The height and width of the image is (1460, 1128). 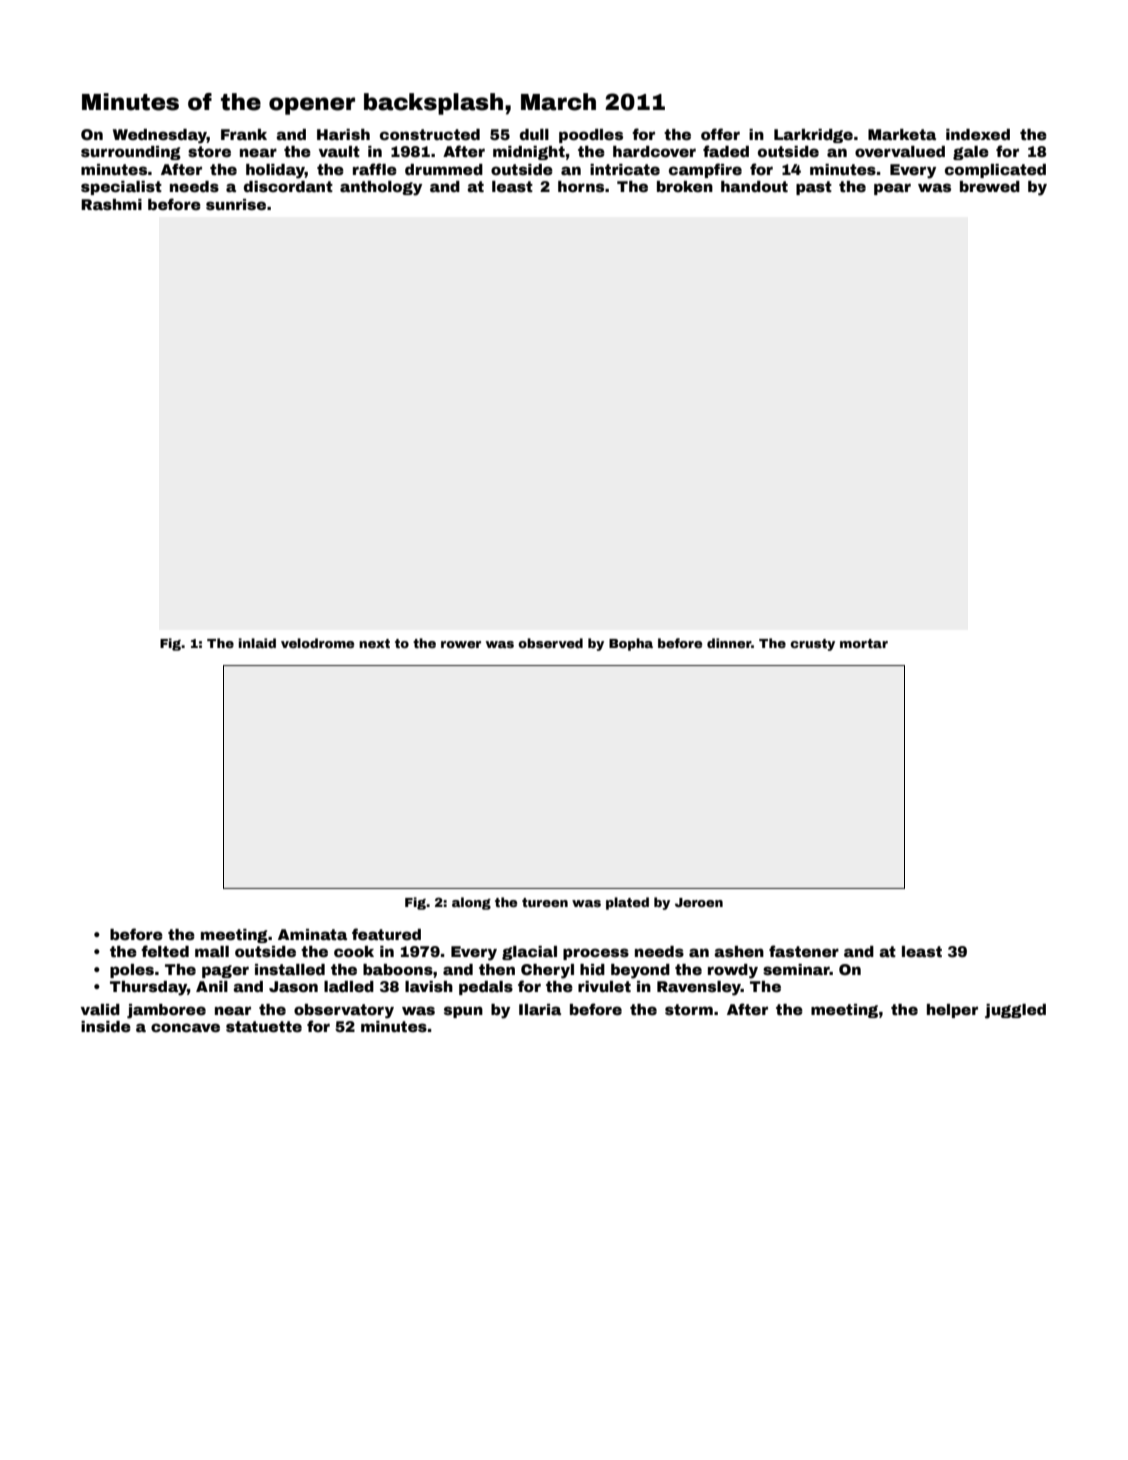 What do you see at coordinates (540, 1009) in the image?
I see `Ilaria` at bounding box center [540, 1009].
